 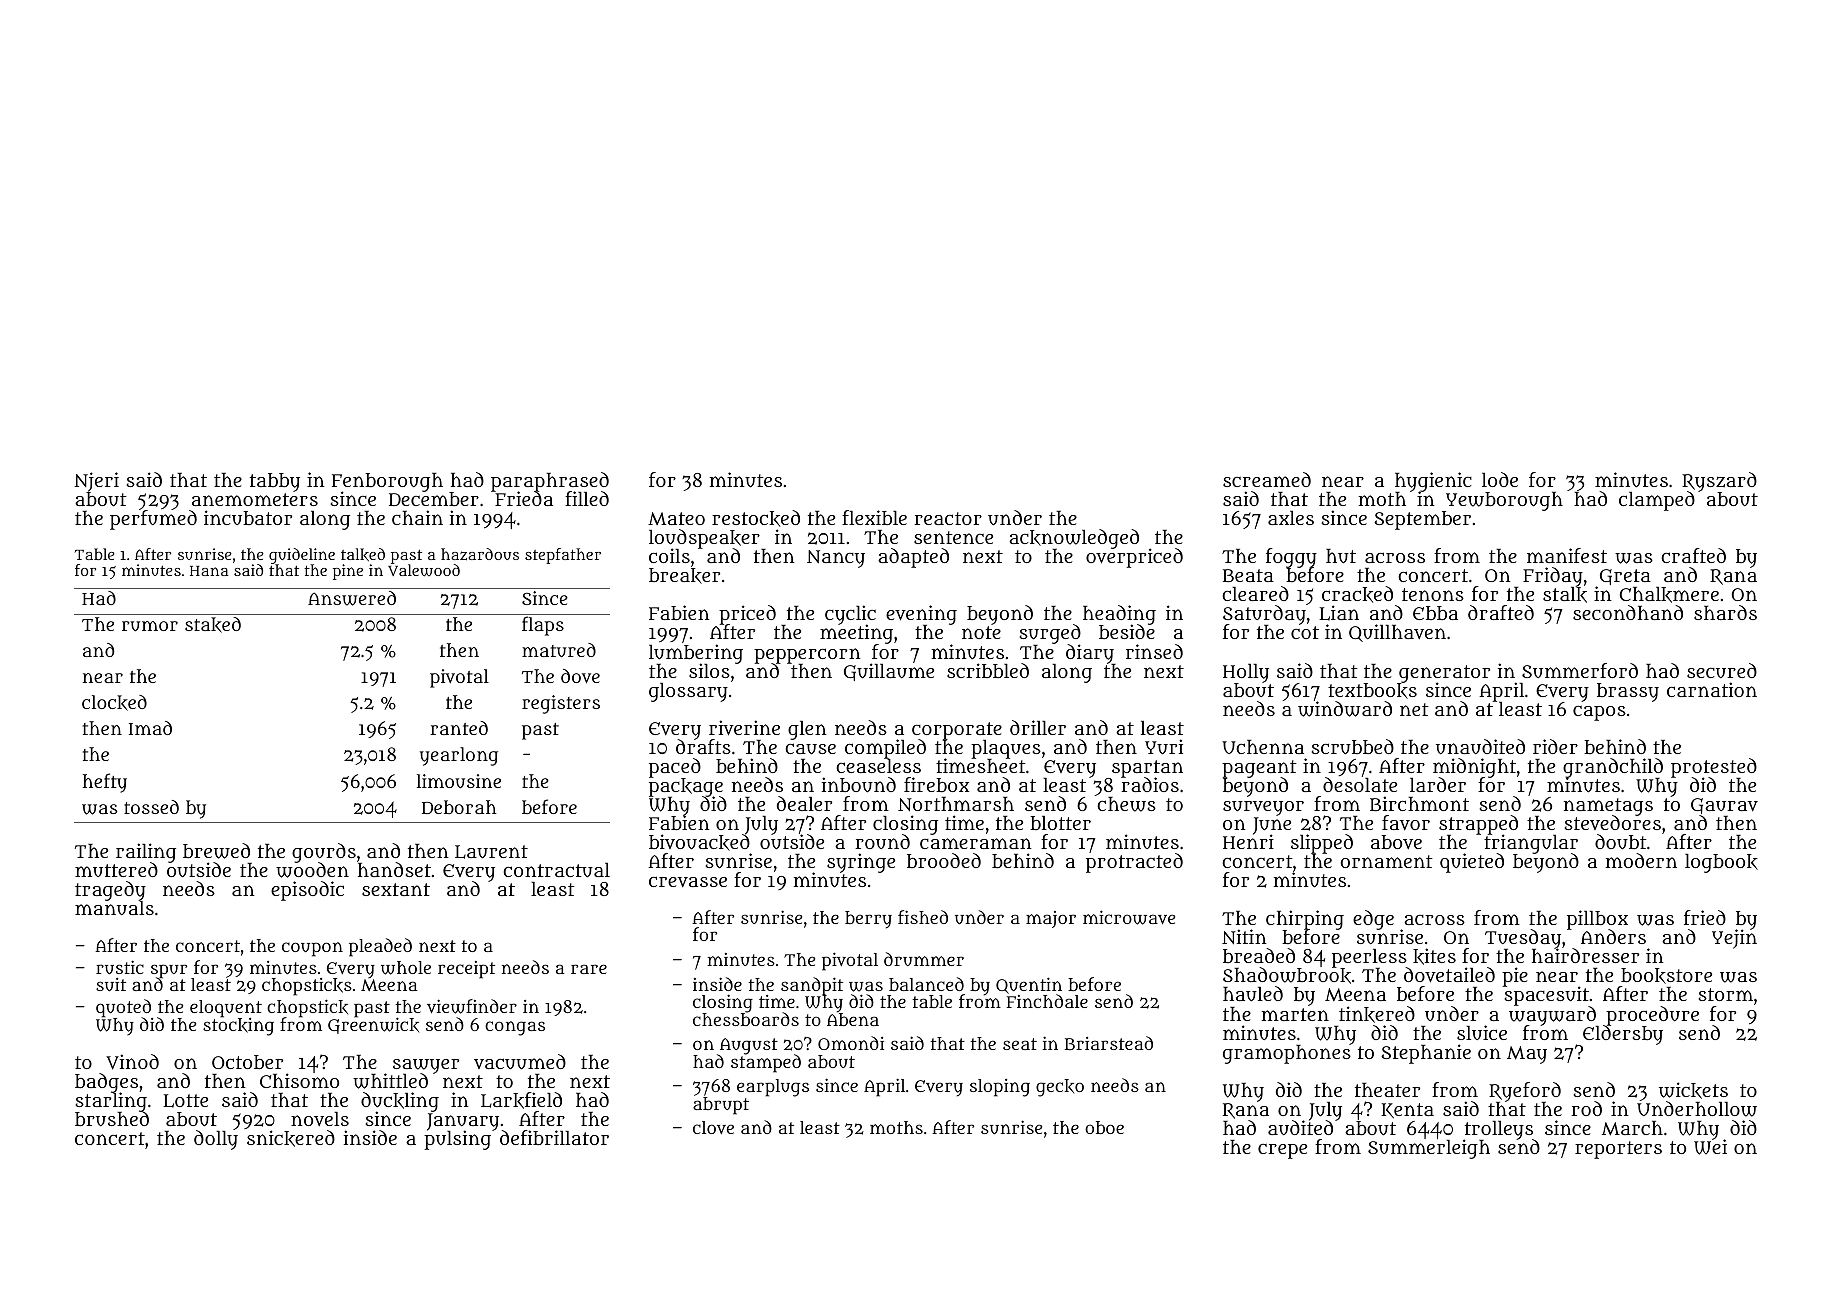 What do you see at coordinates (1444, 674) in the page?
I see `generator` at bounding box center [1444, 674].
